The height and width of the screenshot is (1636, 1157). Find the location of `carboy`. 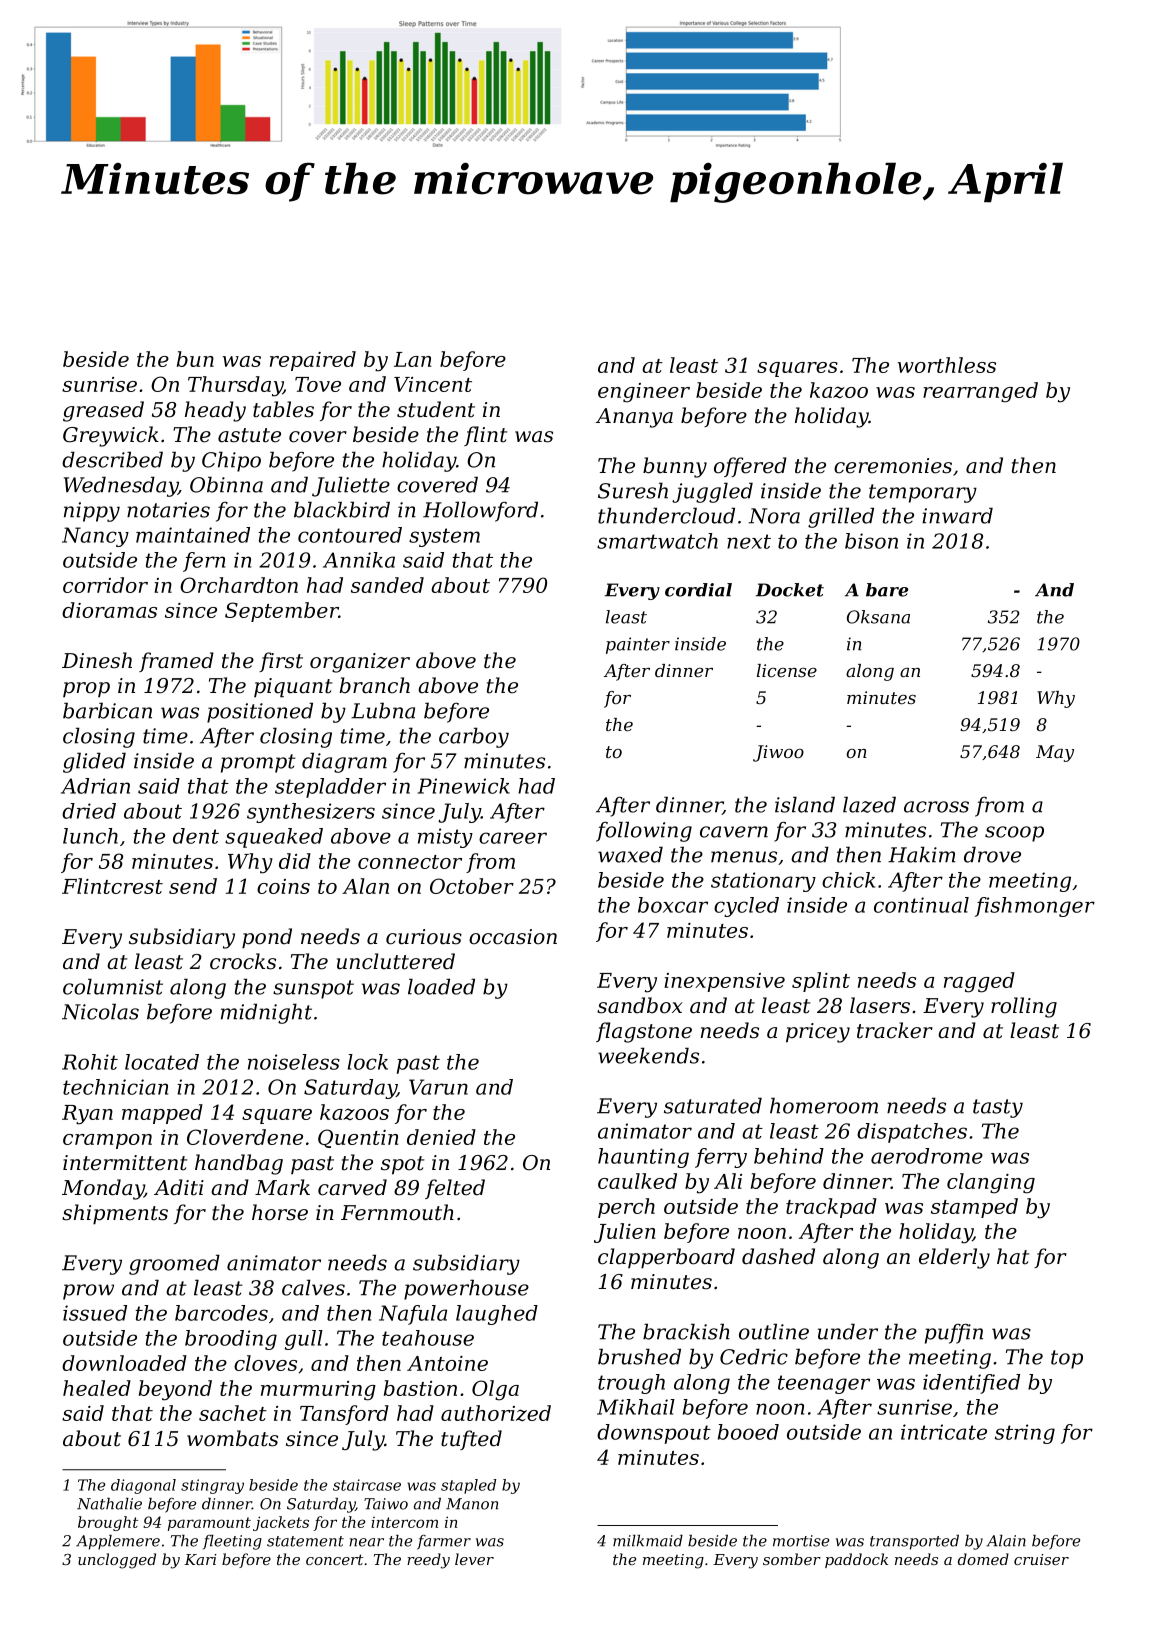

carboy is located at coordinates (474, 737).
